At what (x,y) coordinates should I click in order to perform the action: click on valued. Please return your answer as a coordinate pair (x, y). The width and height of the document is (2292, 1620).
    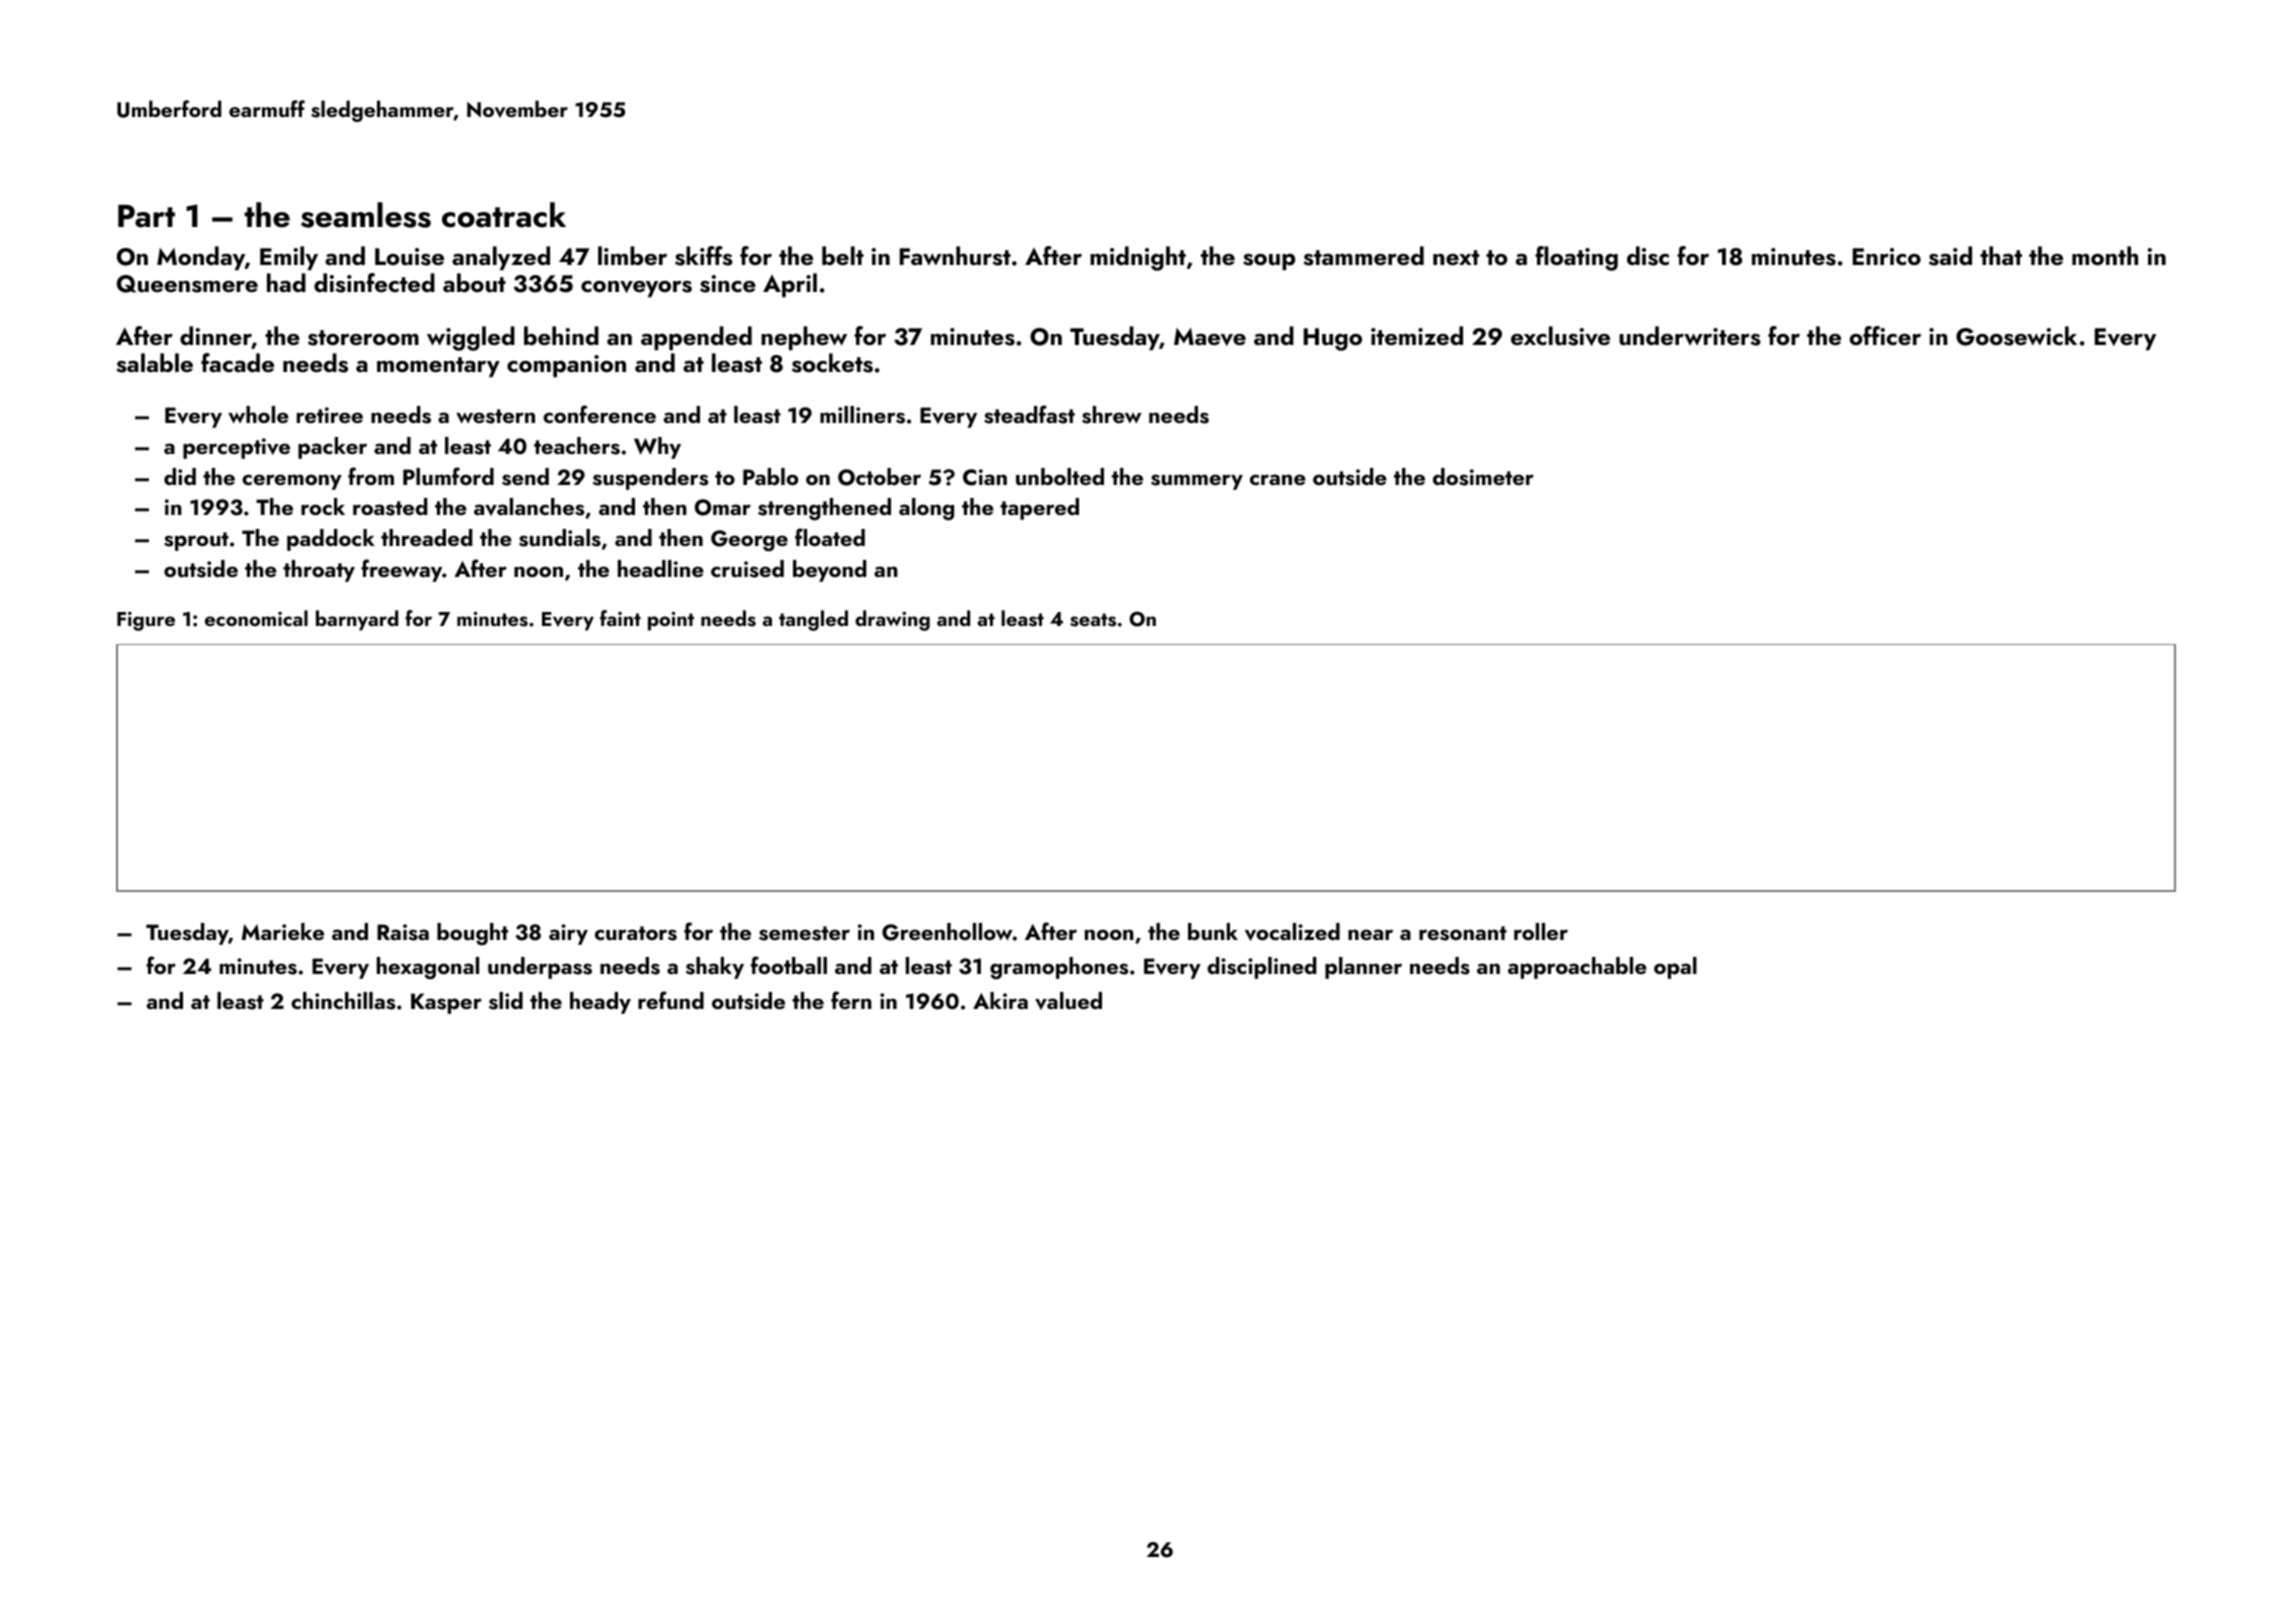
    Looking at the image, I should click on (1068, 1001).
